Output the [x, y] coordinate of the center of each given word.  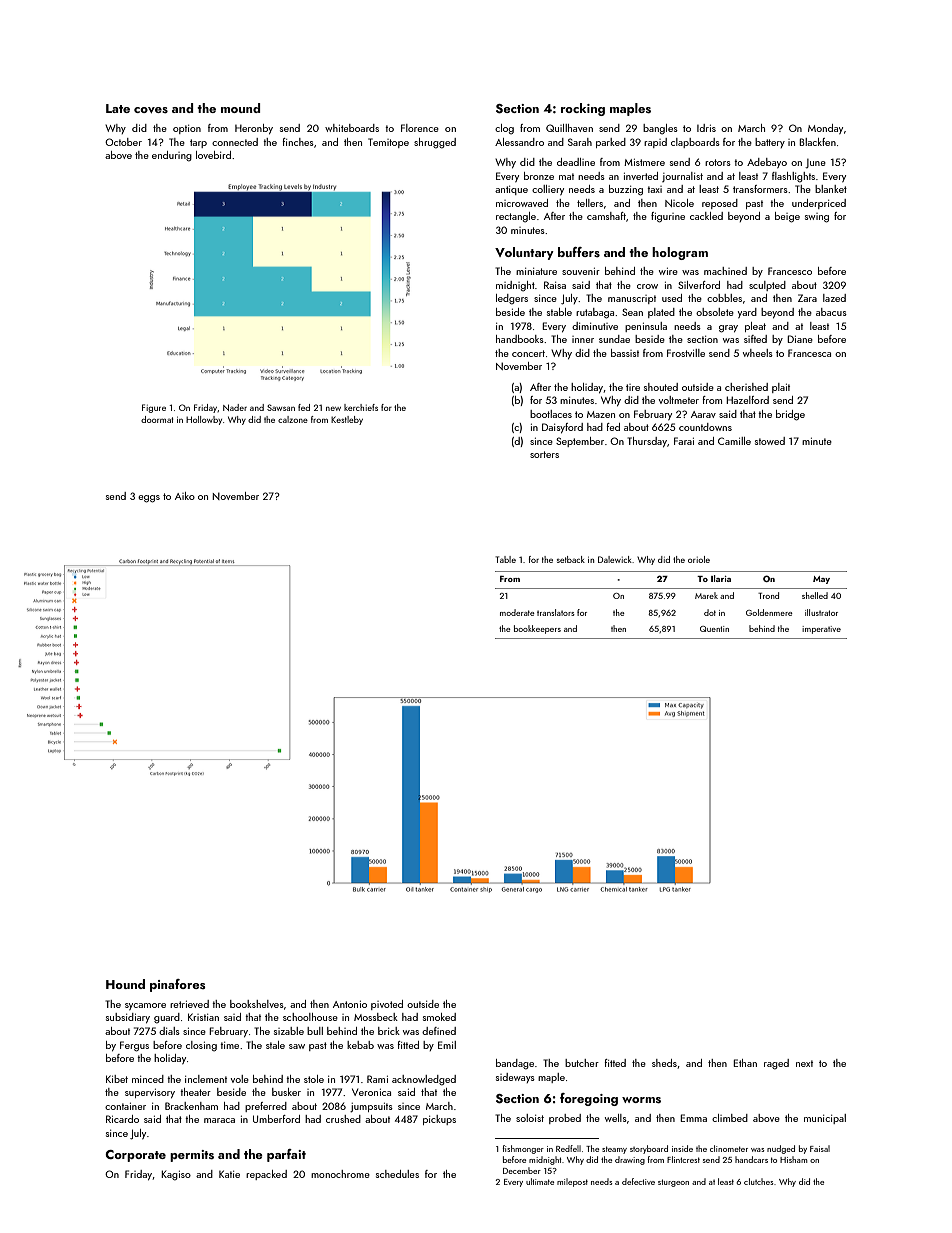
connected [235, 142]
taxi [654, 189]
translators [556, 612]
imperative [821, 630]
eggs [149, 499]
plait [781, 388]
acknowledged [424, 1080]
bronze [539, 176]
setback [571, 559]
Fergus [134, 1046]
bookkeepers [537, 629]
